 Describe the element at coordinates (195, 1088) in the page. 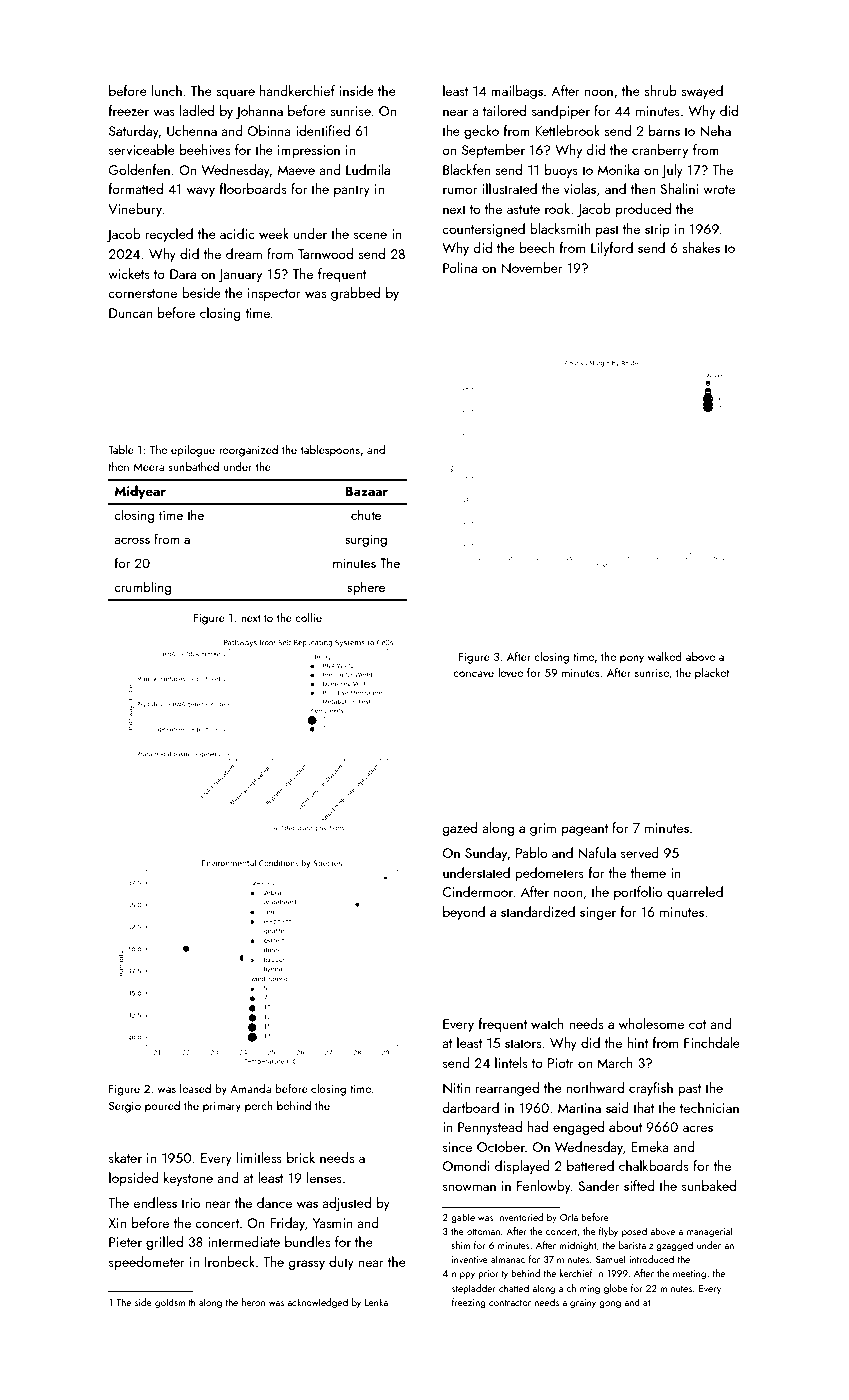

I see `leased` at that location.
